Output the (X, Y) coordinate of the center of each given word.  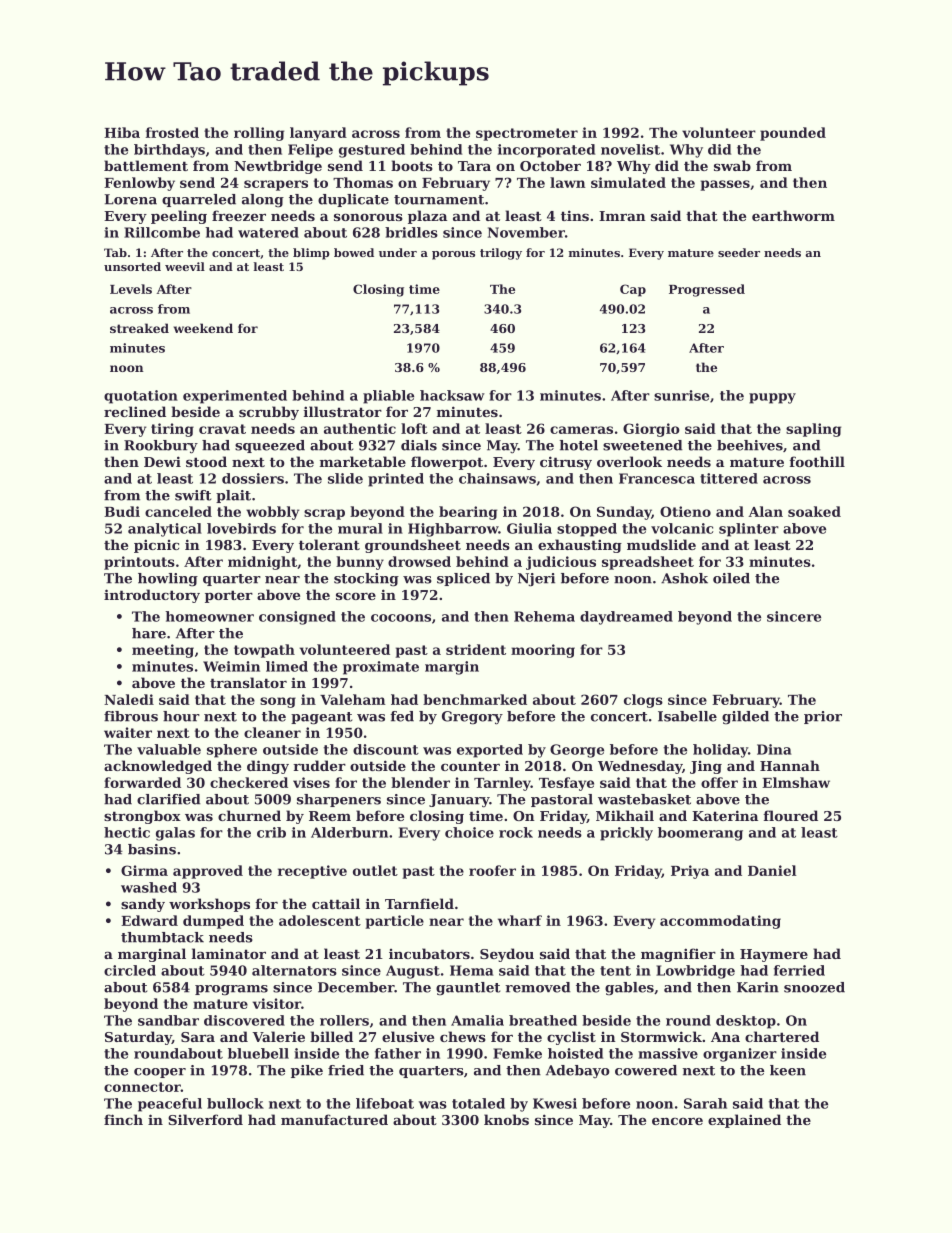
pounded (793, 134)
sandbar (168, 1020)
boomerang (700, 834)
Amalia (477, 1020)
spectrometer (527, 134)
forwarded (142, 782)
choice (469, 832)
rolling (259, 134)
